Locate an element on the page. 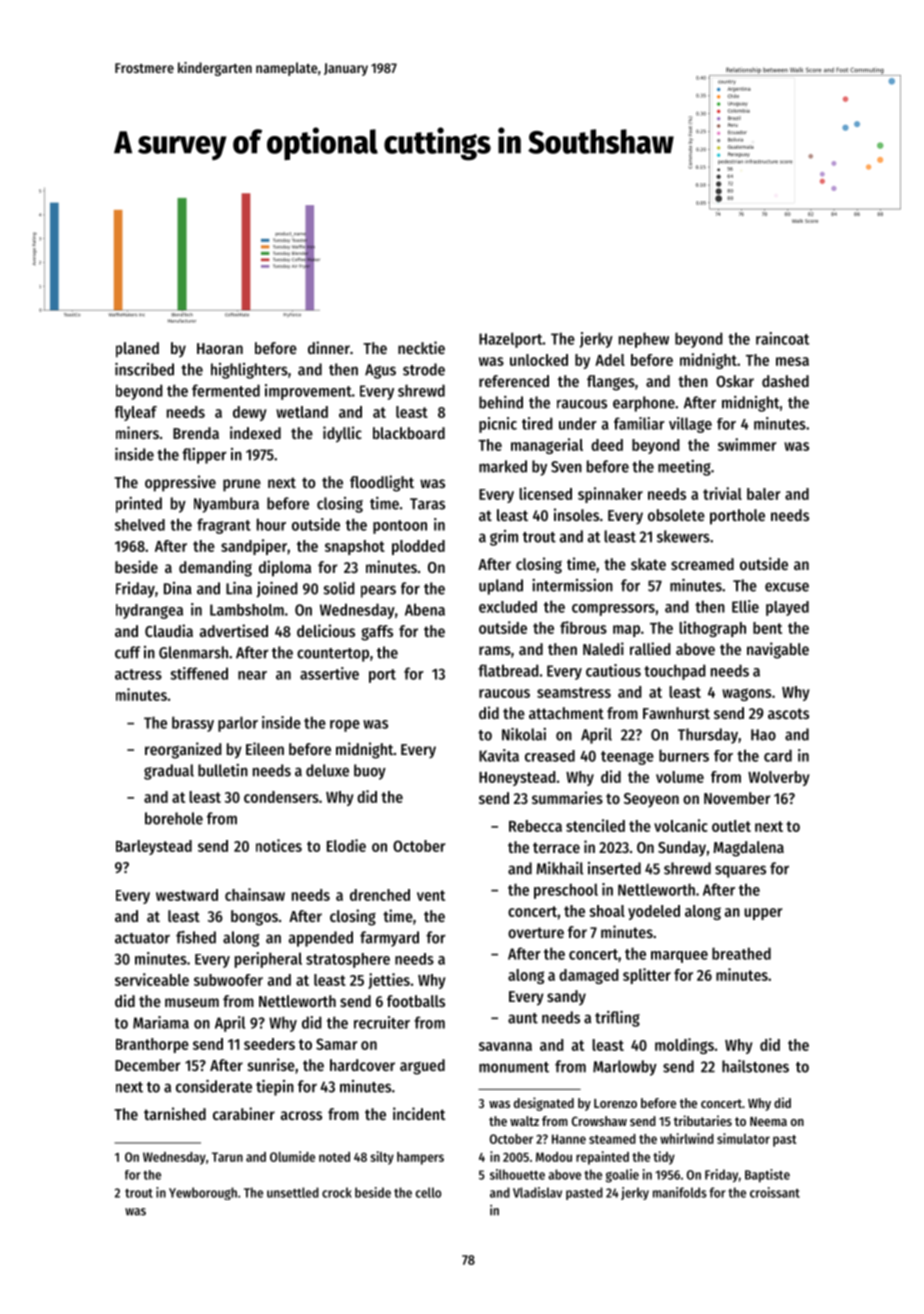 The image size is (924, 1314). pears is located at coordinates (378, 591).
